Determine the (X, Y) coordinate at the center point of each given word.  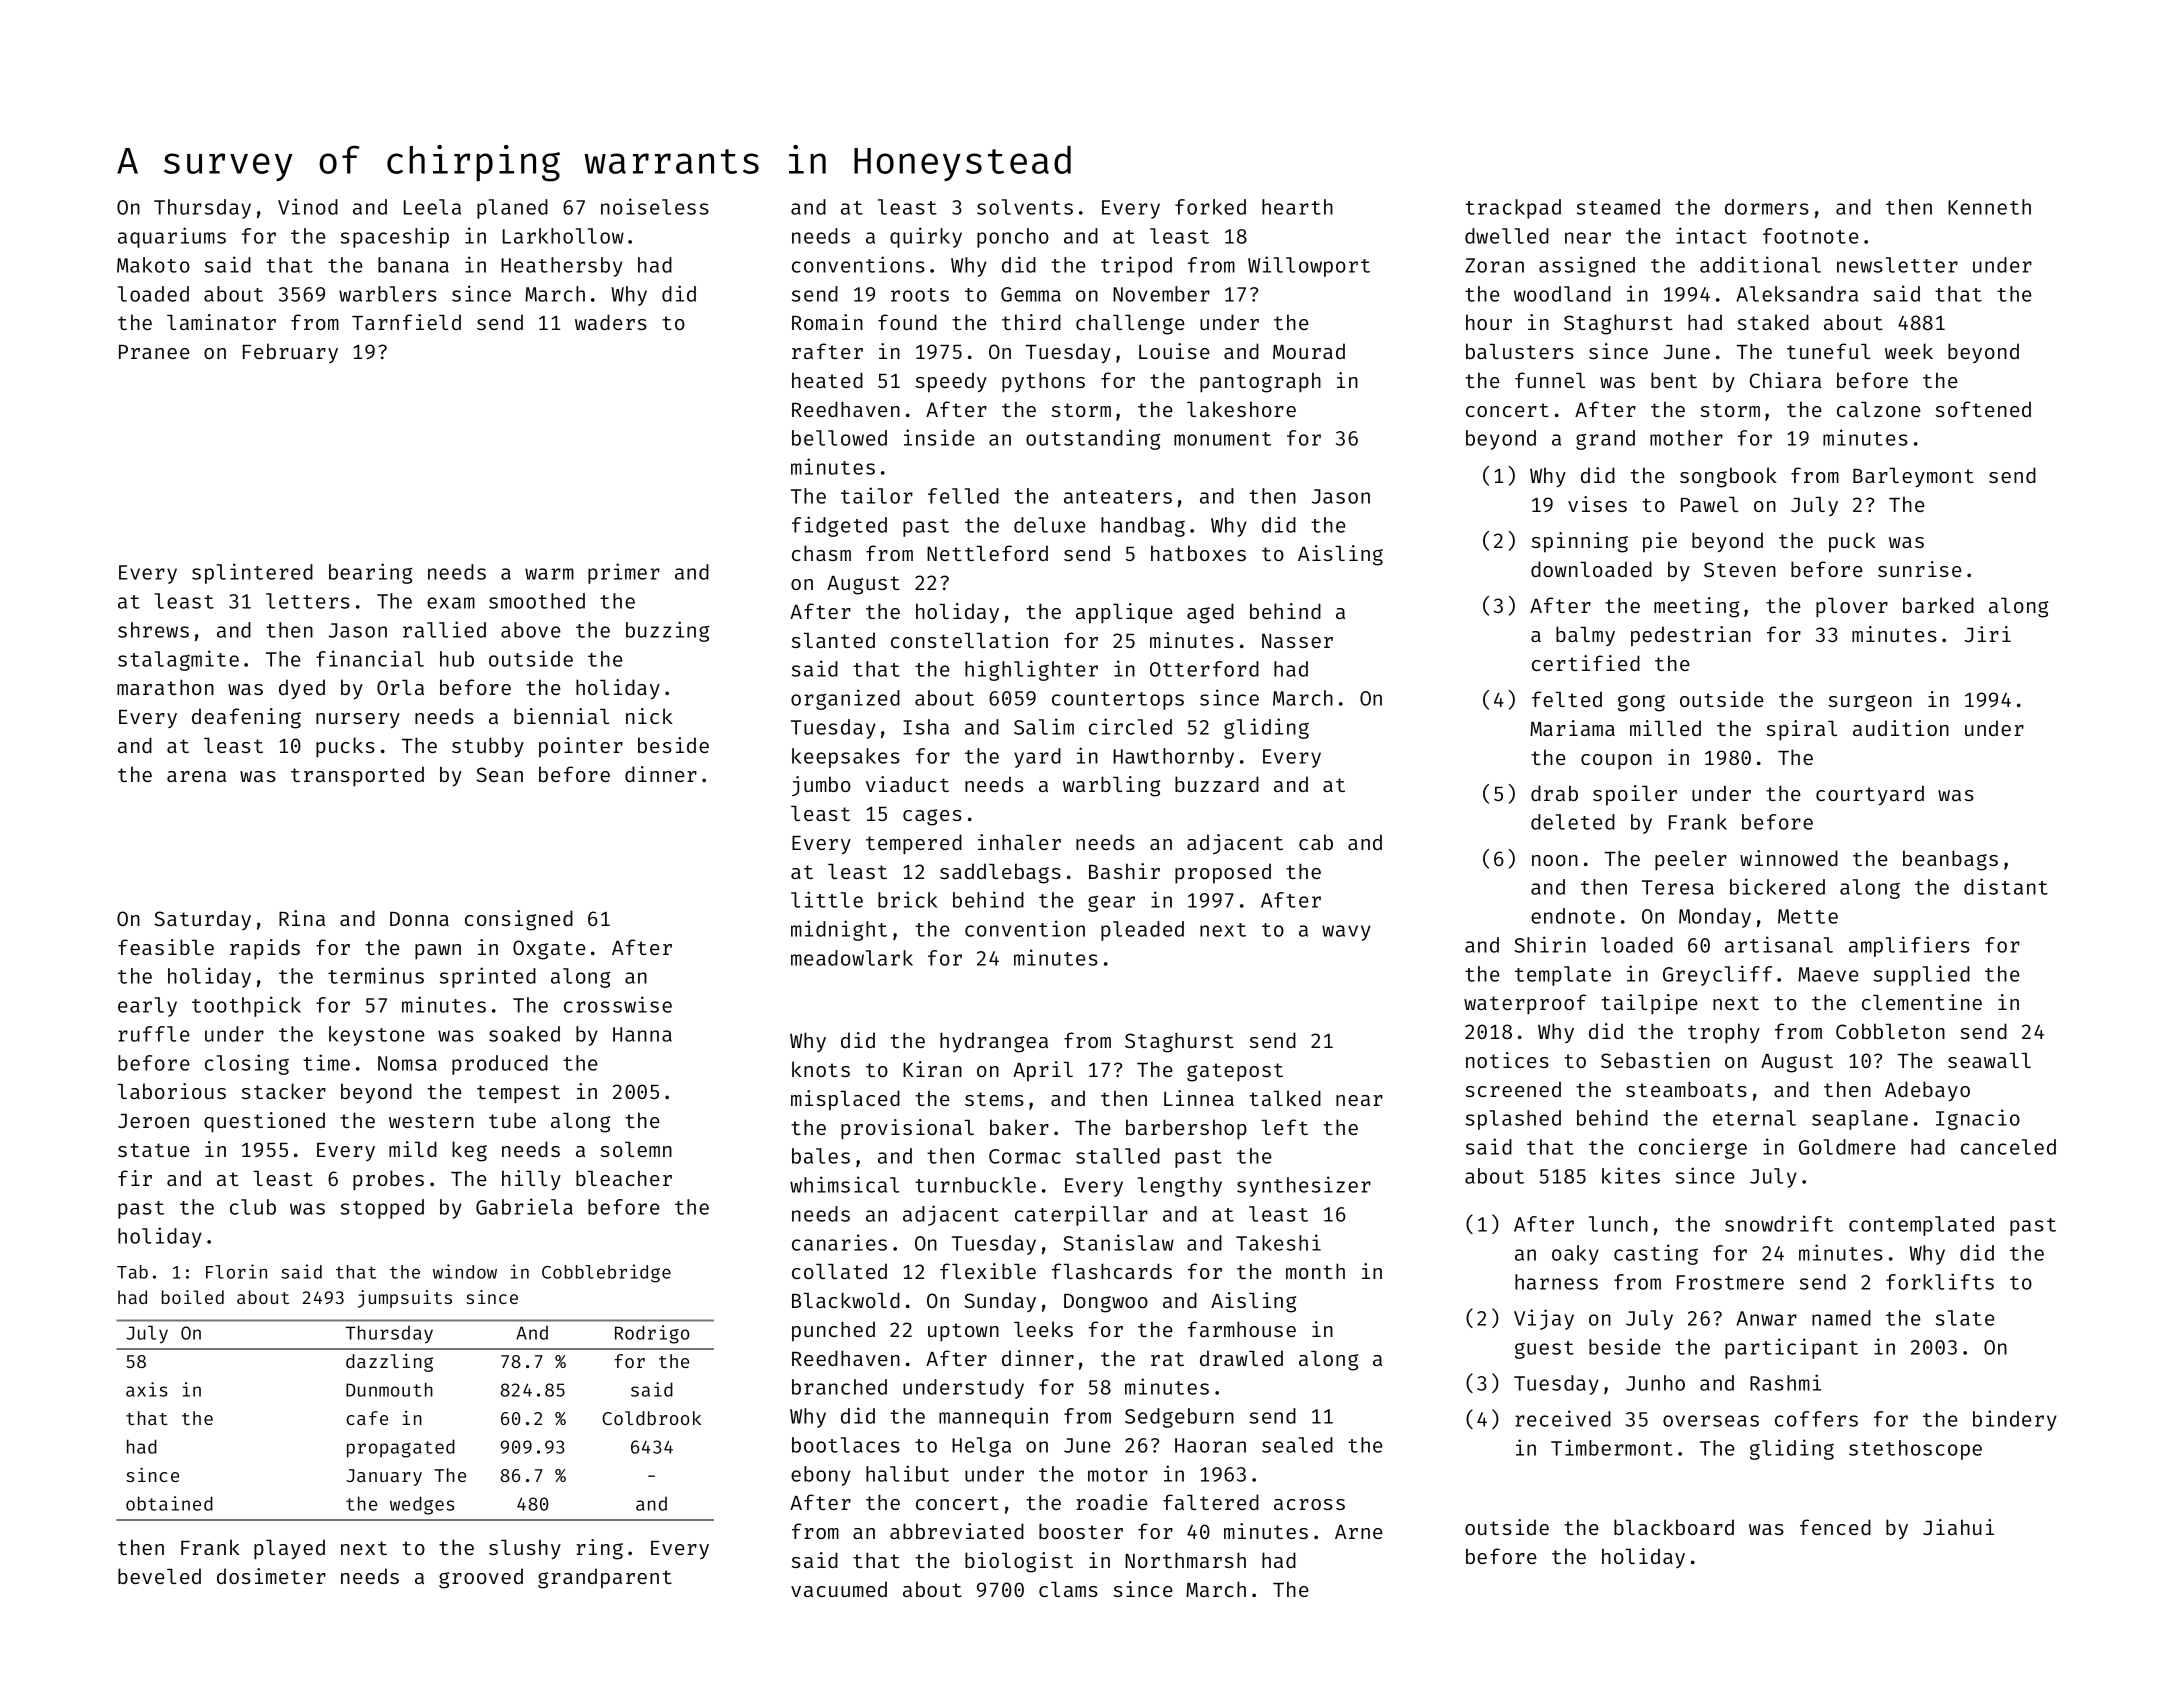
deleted (1573, 822)
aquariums (172, 237)
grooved (481, 1578)
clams (1068, 1589)
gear (1111, 903)
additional (1760, 264)
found (907, 322)
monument (1222, 439)
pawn (438, 952)
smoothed (537, 601)
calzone (1879, 409)
